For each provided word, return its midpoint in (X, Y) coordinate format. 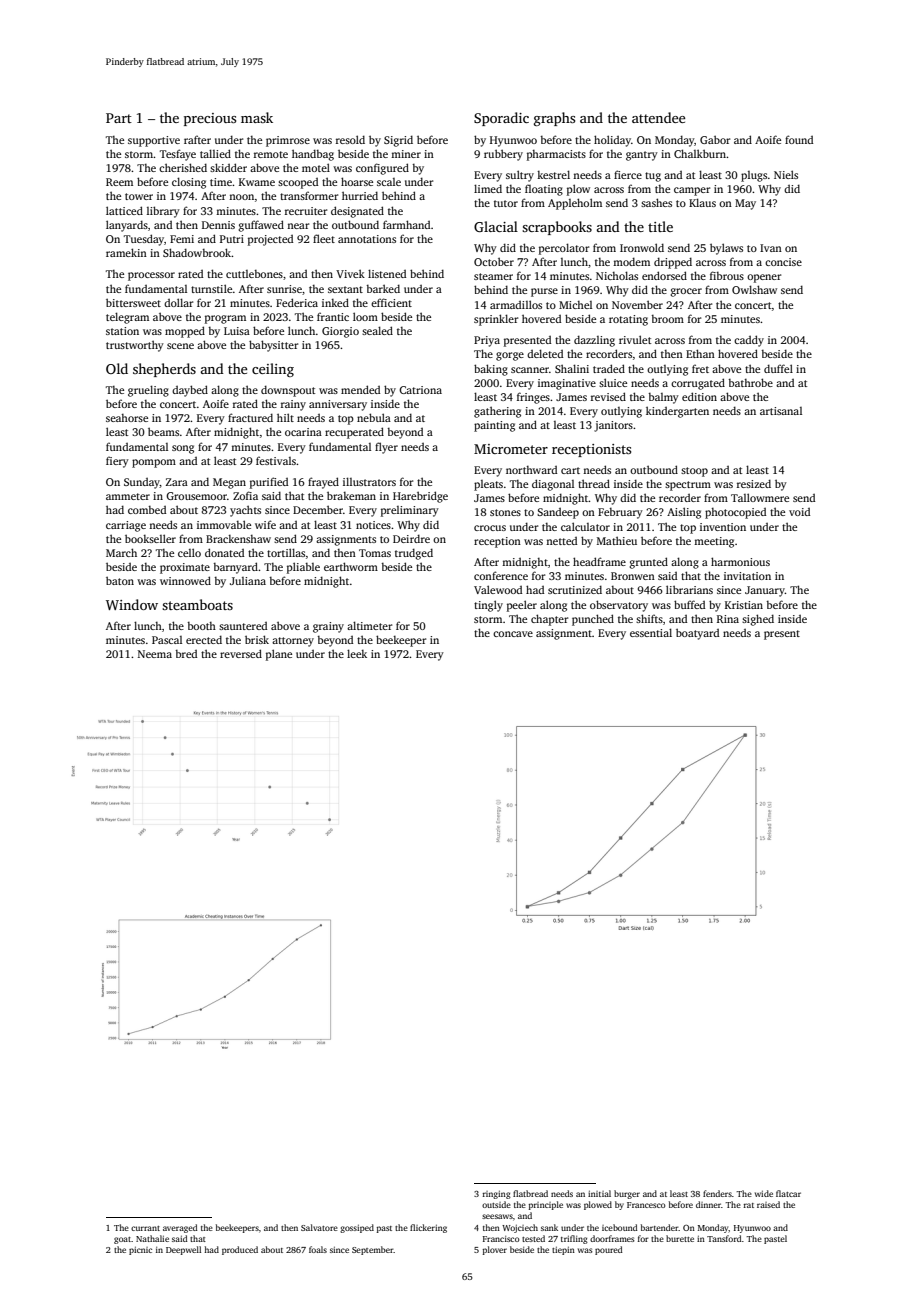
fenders (717, 1193)
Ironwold (642, 247)
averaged (180, 1228)
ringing (497, 1195)
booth (201, 626)
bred (186, 654)
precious (210, 119)
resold (350, 139)
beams (163, 431)
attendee (658, 117)
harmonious (740, 561)
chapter (549, 620)
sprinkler (496, 320)
